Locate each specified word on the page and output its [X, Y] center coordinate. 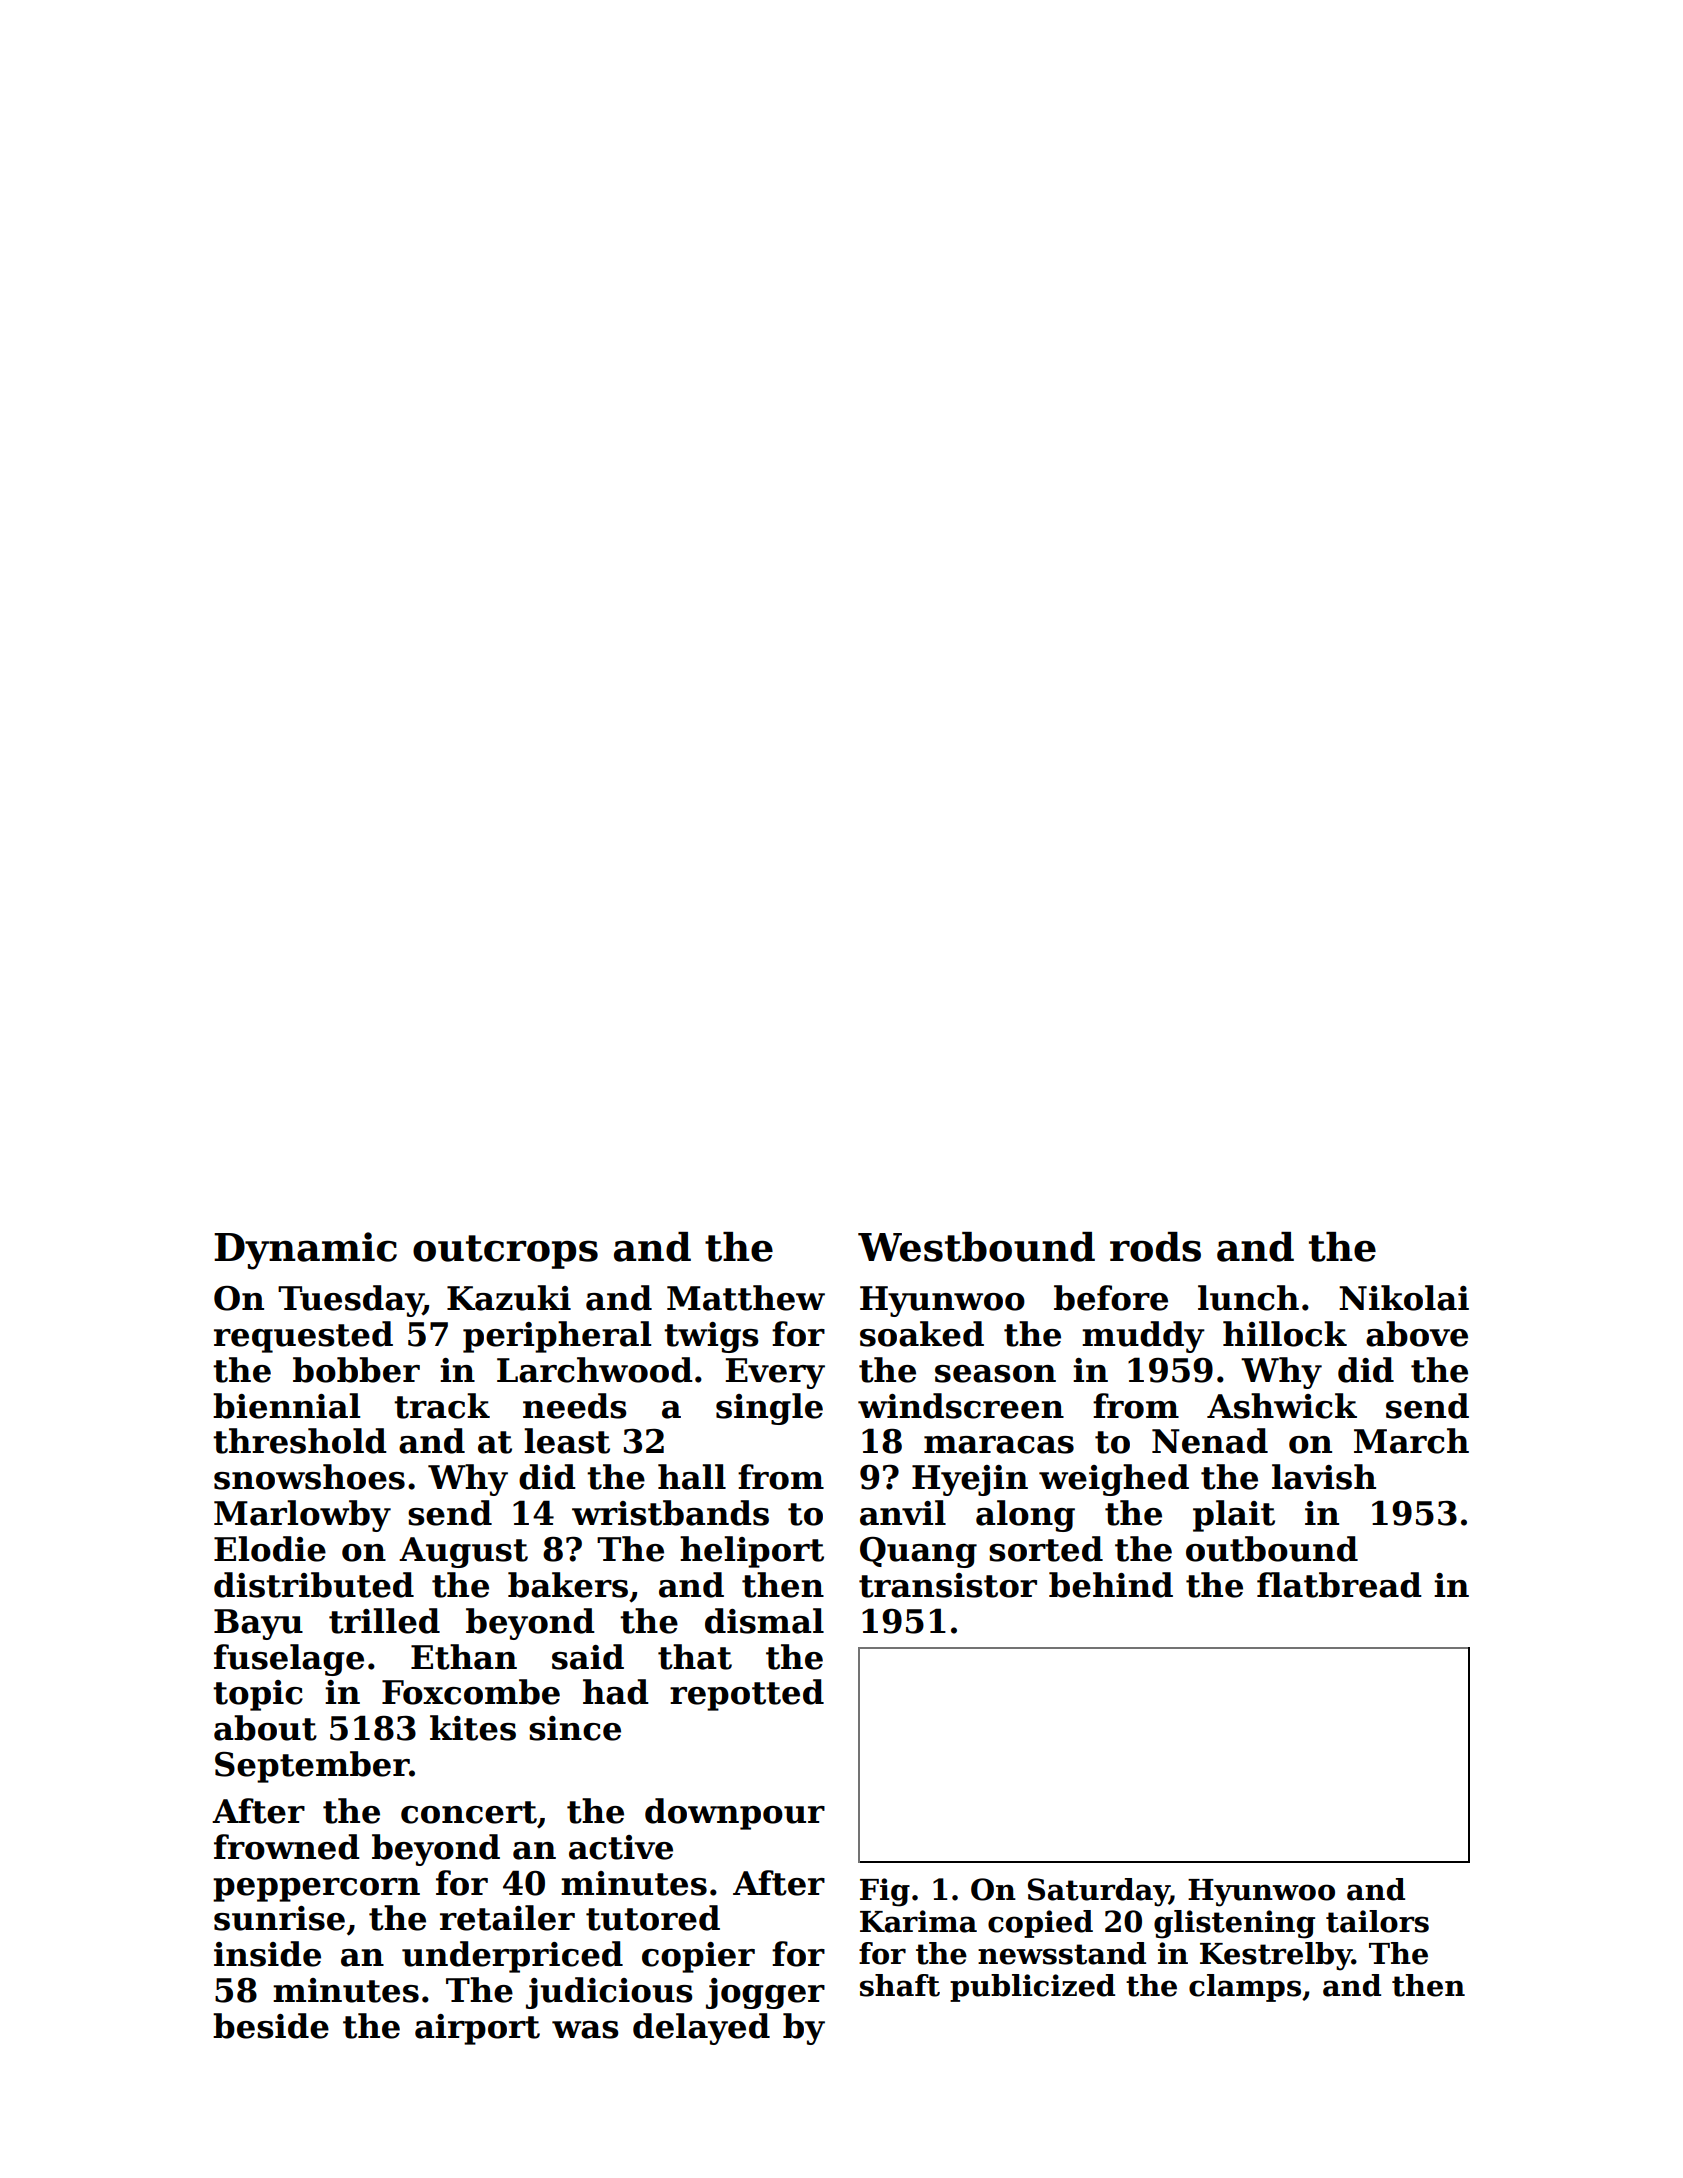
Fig [885, 1892]
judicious [609, 1993]
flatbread [1339, 1585]
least [567, 1441]
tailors [1377, 1921]
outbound [1272, 1549]
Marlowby [302, 1516]
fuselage [289, 1660]
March [1411, 1441]
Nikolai [1404, 1298]
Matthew [746, 1298]
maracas [999, 1445]
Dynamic [305, 1251]
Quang [918, 1552]
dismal [764, 1621]
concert [469, 1812]
